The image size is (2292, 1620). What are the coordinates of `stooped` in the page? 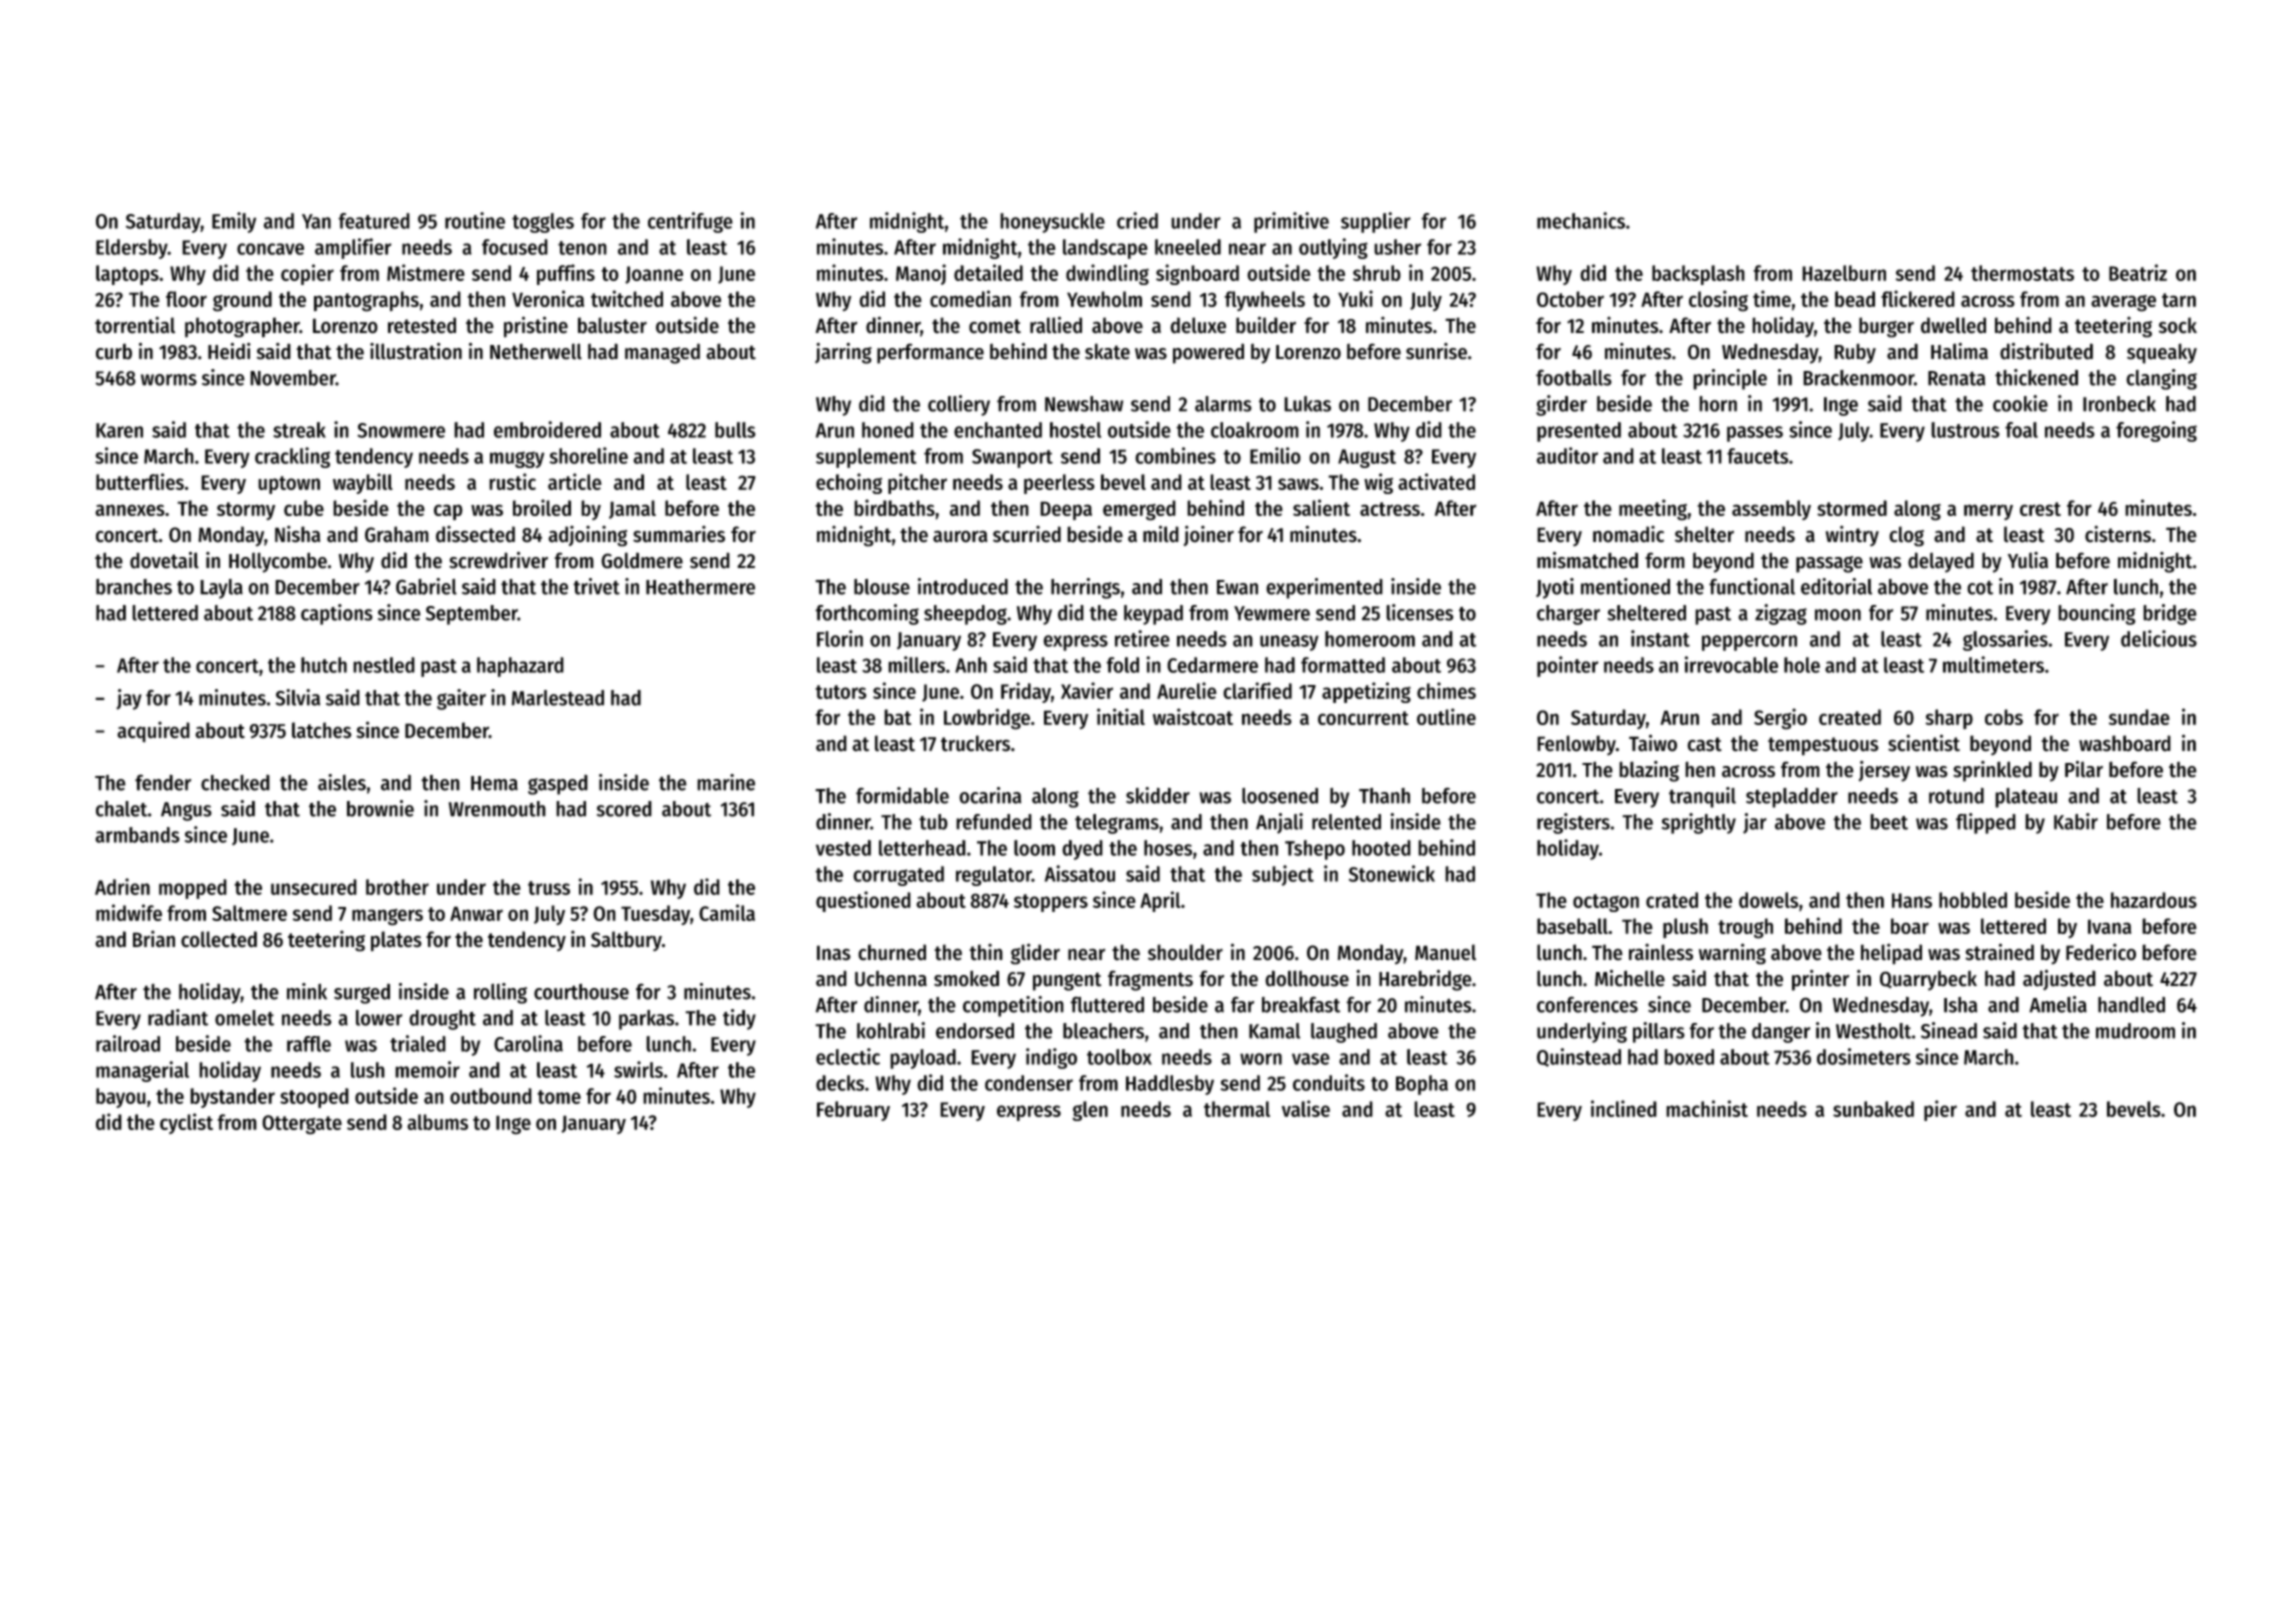 It's located at (314, 1098).
